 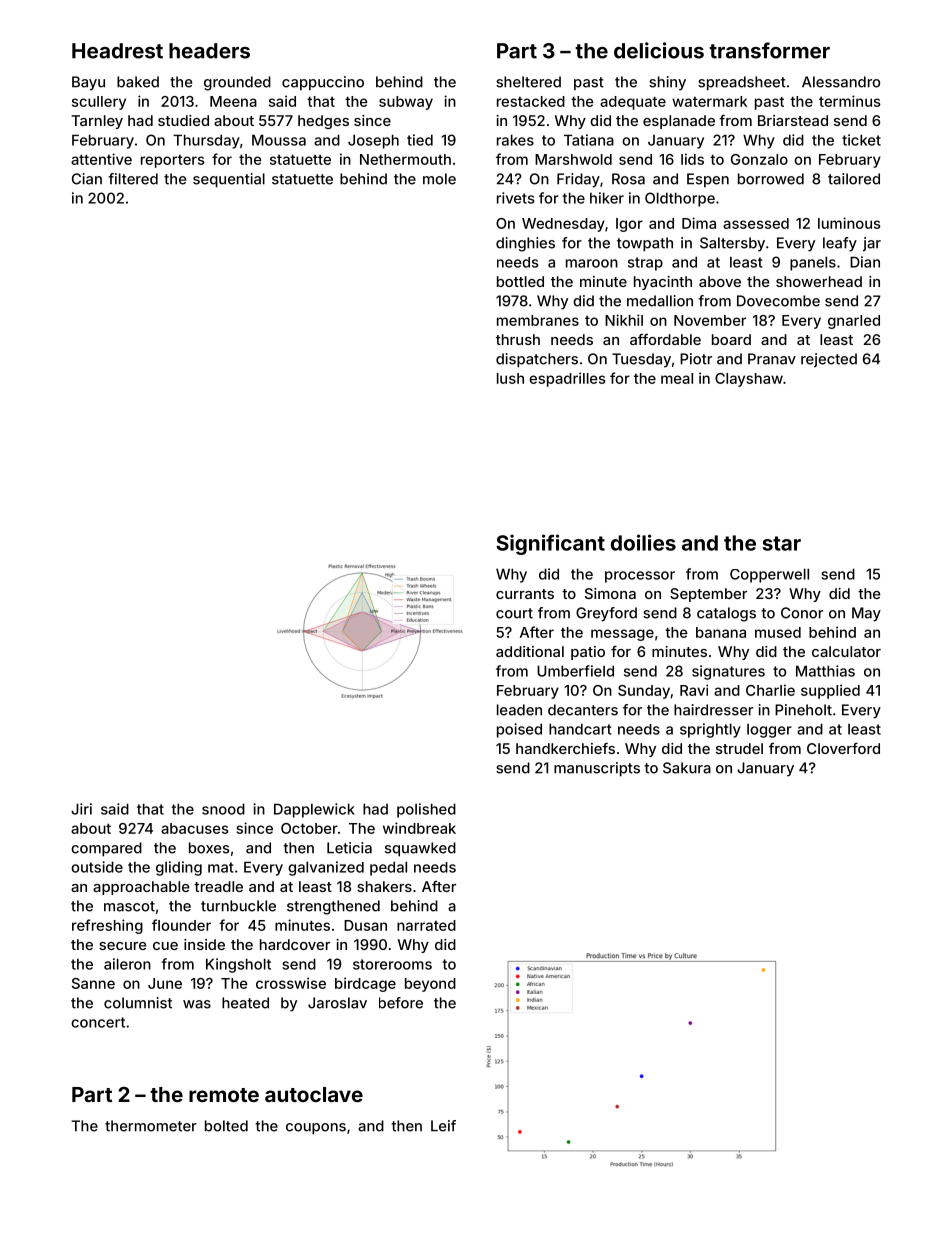 What do you see at coordinates (439, 179) in the screenshot?
I see `mole` at bounding box center [439, 179].
